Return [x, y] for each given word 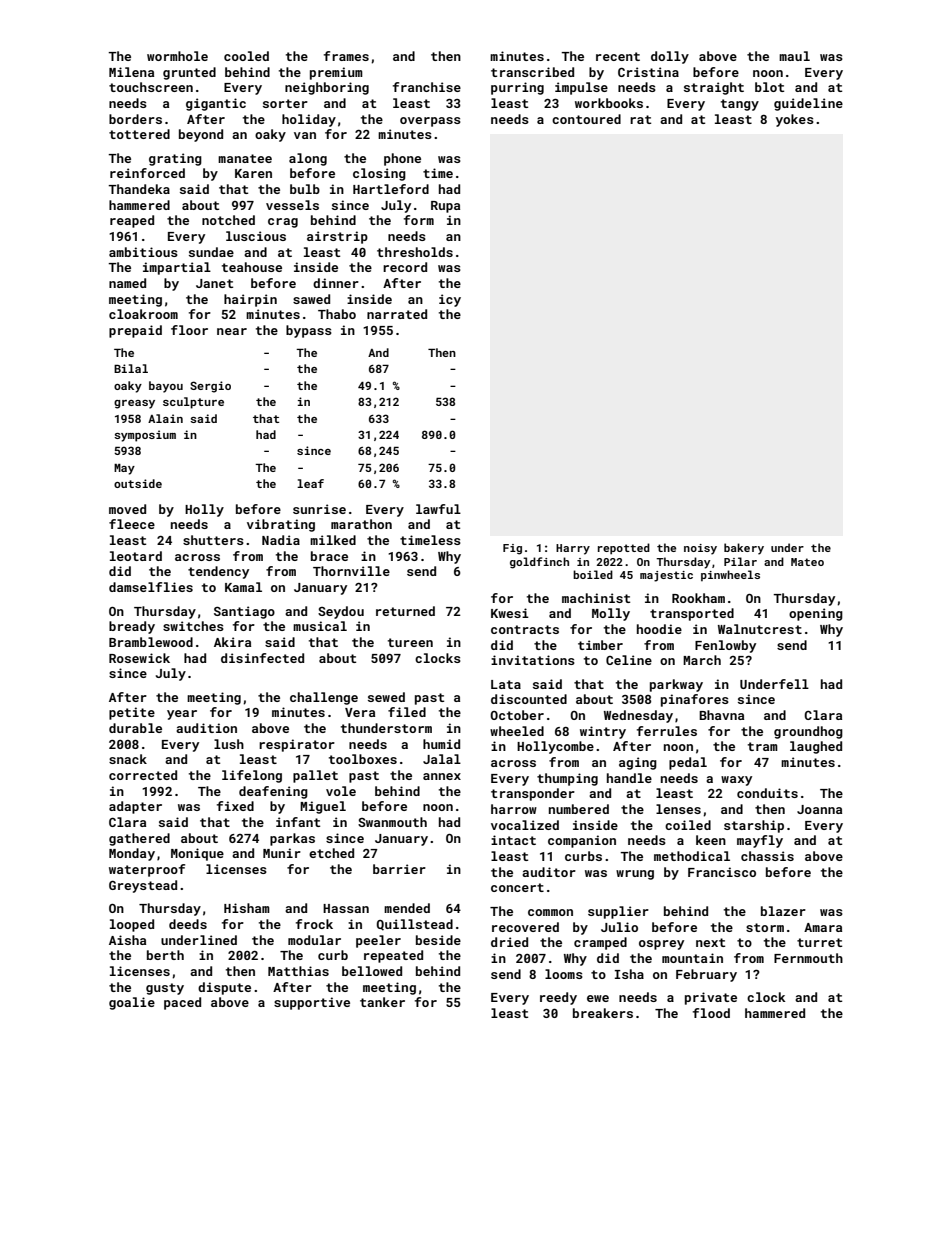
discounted [529, 699]
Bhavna [721, 715]
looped [132, 925]
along [308, 159]
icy [450, 300]
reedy [558, 998]
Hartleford [391, 189]
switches [193, 626]
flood [711, 1013]
